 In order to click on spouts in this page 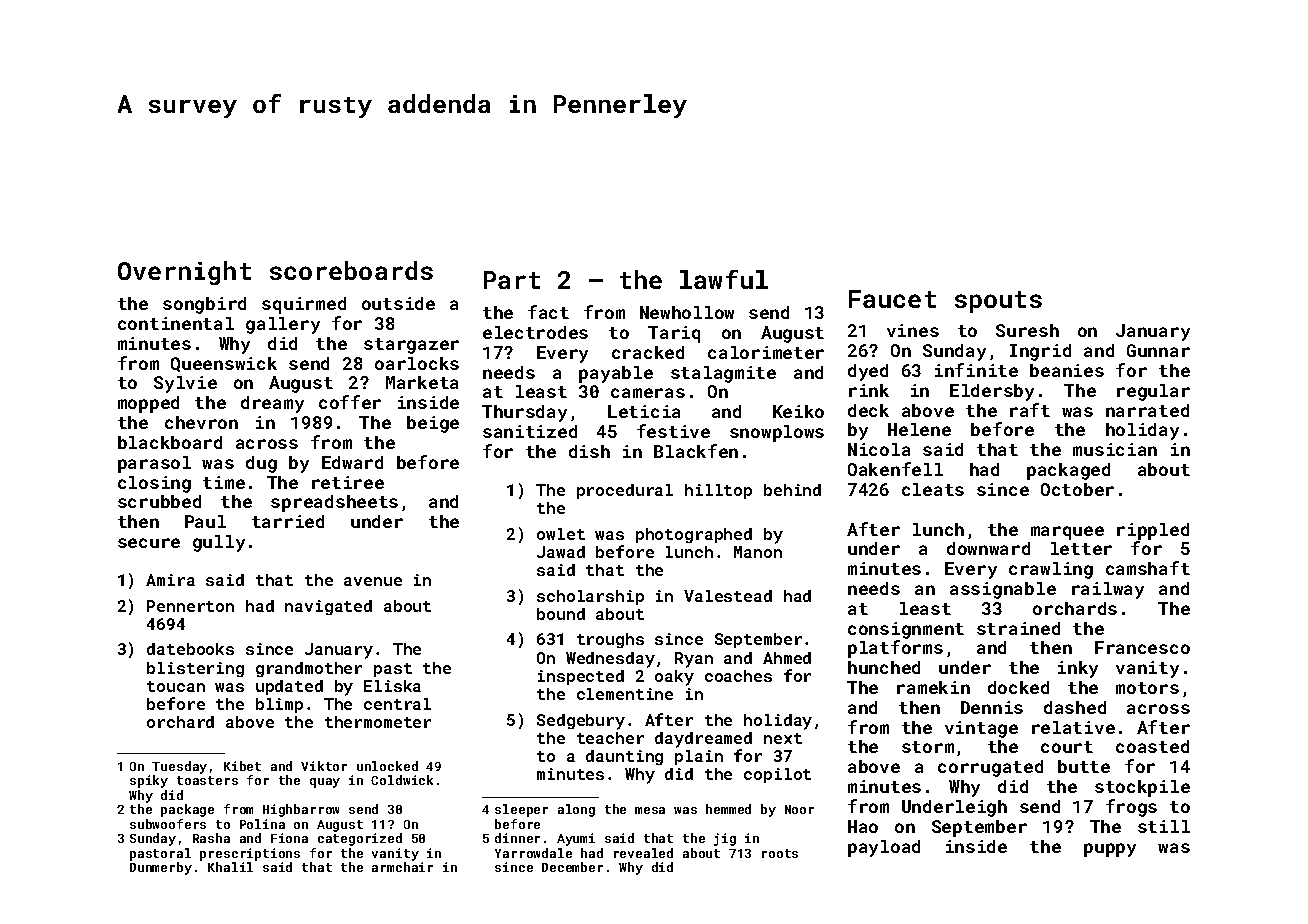, I will do `click(998, 302)`.
